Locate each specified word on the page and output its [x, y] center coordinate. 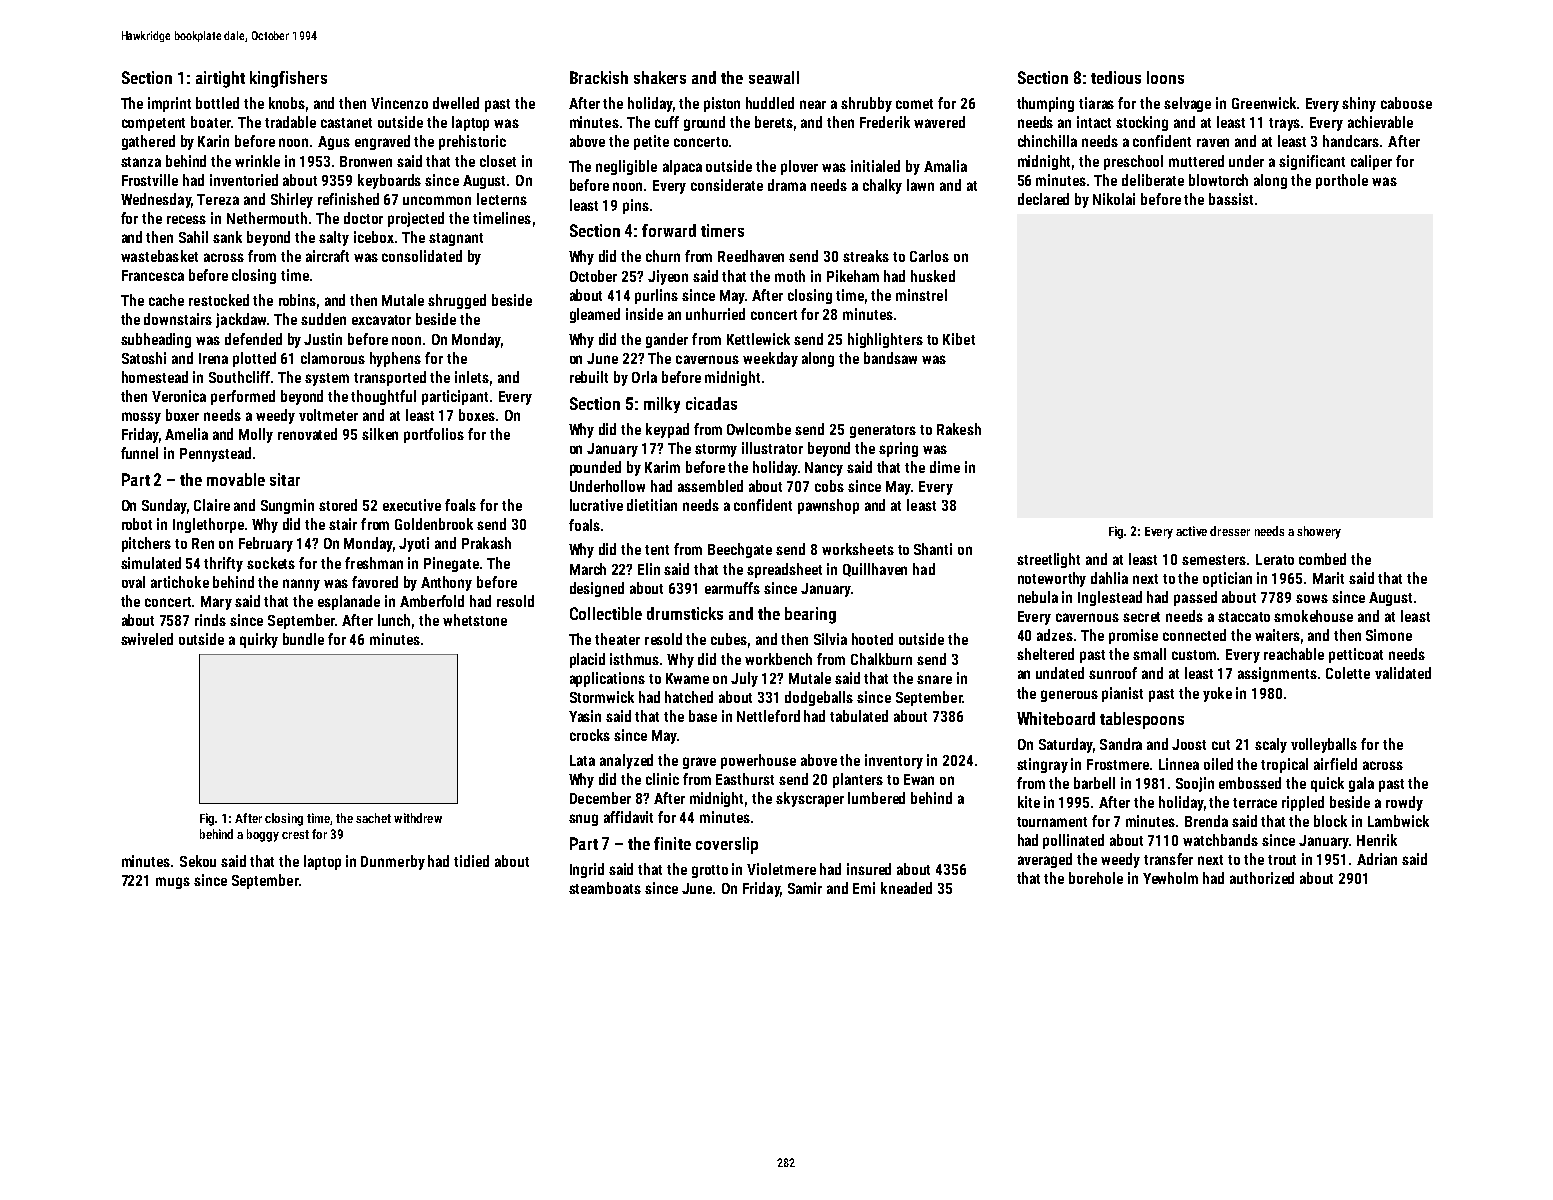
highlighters [885, 340]
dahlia [1109, 578]
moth [790, 276]
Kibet [959, 339]
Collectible [606, 613]
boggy [263, 835]
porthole [1342, 181]
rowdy [1404, 803]
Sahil [193, 237]
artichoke [180, 582]
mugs [173, 883]
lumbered [876, 798]
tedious [1116, 77]
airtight [220, 79]
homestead [155, 377]
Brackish [599, 77]
